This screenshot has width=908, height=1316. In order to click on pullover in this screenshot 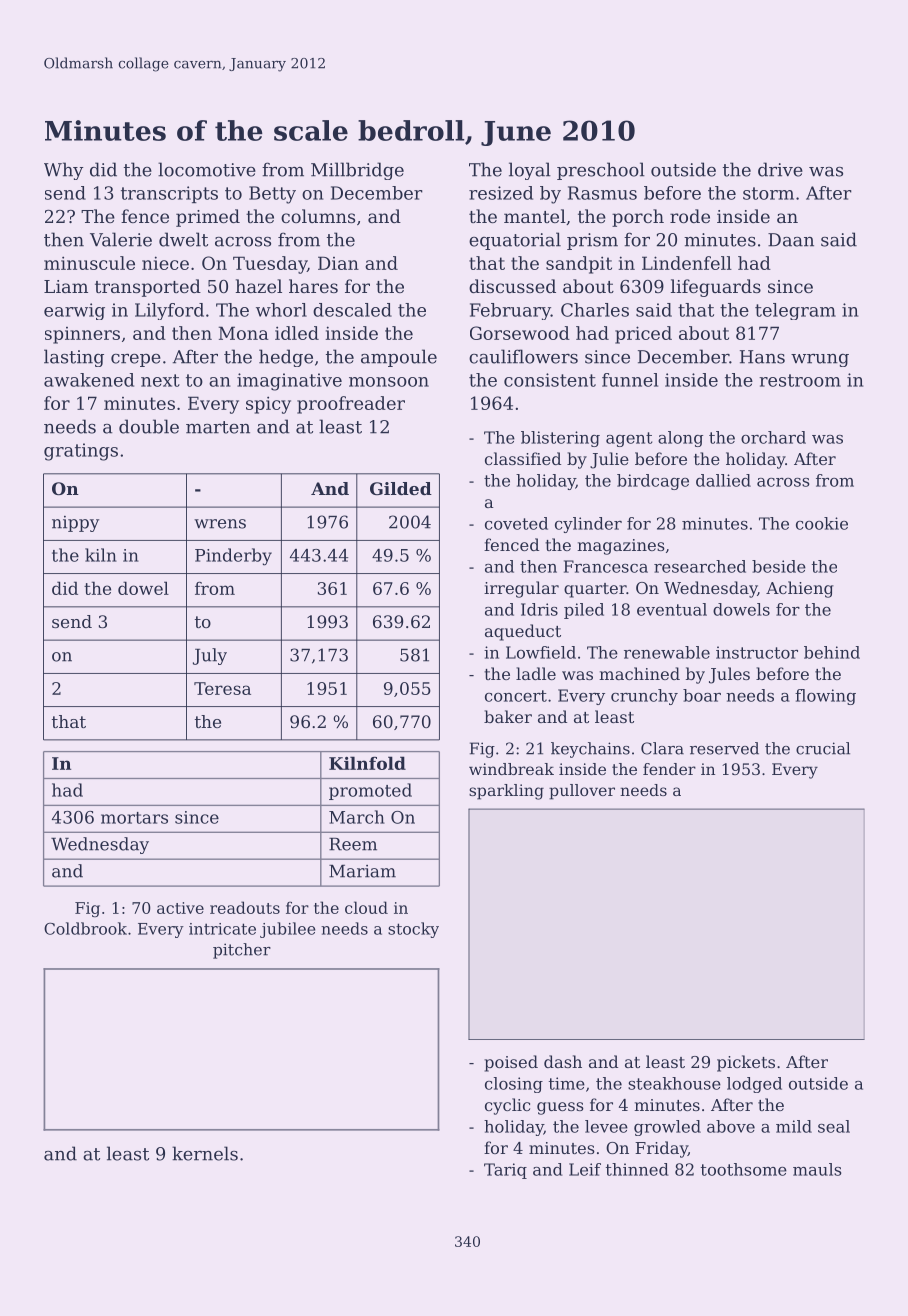, I will do `click(582, 792)`.
